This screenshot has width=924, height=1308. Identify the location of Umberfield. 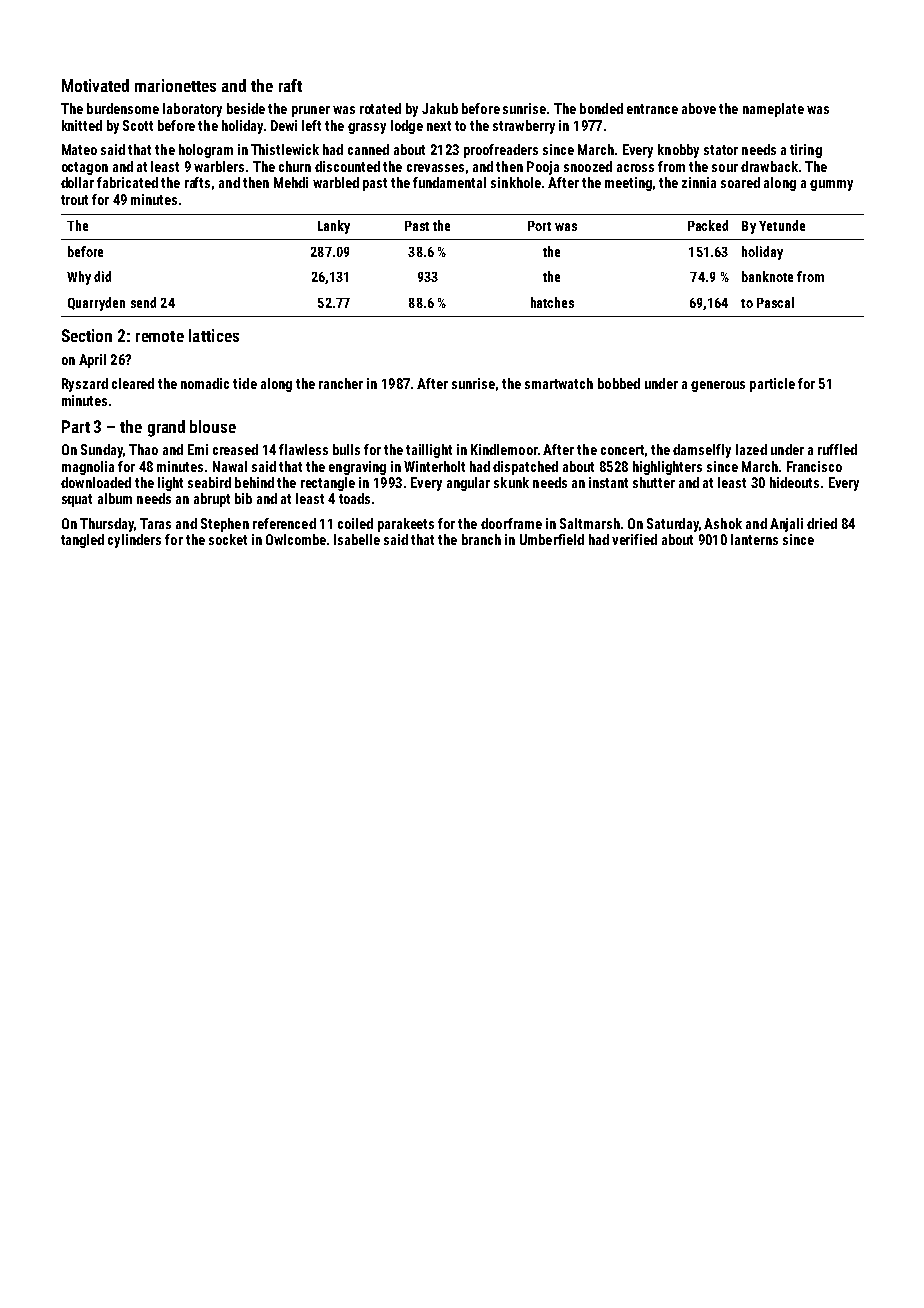
(552, 539).
